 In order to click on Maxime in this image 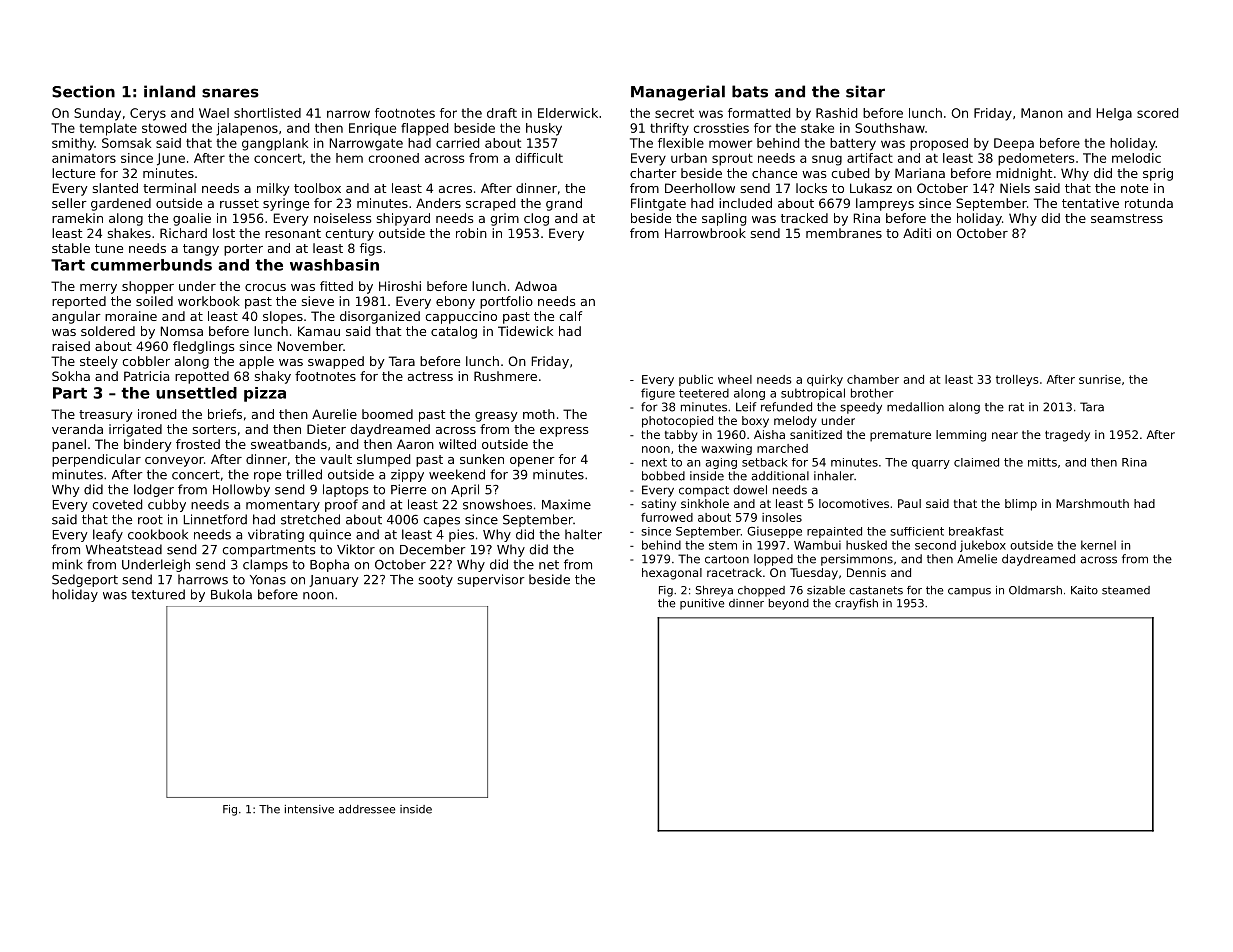, I will do `click(566, 504)`.
